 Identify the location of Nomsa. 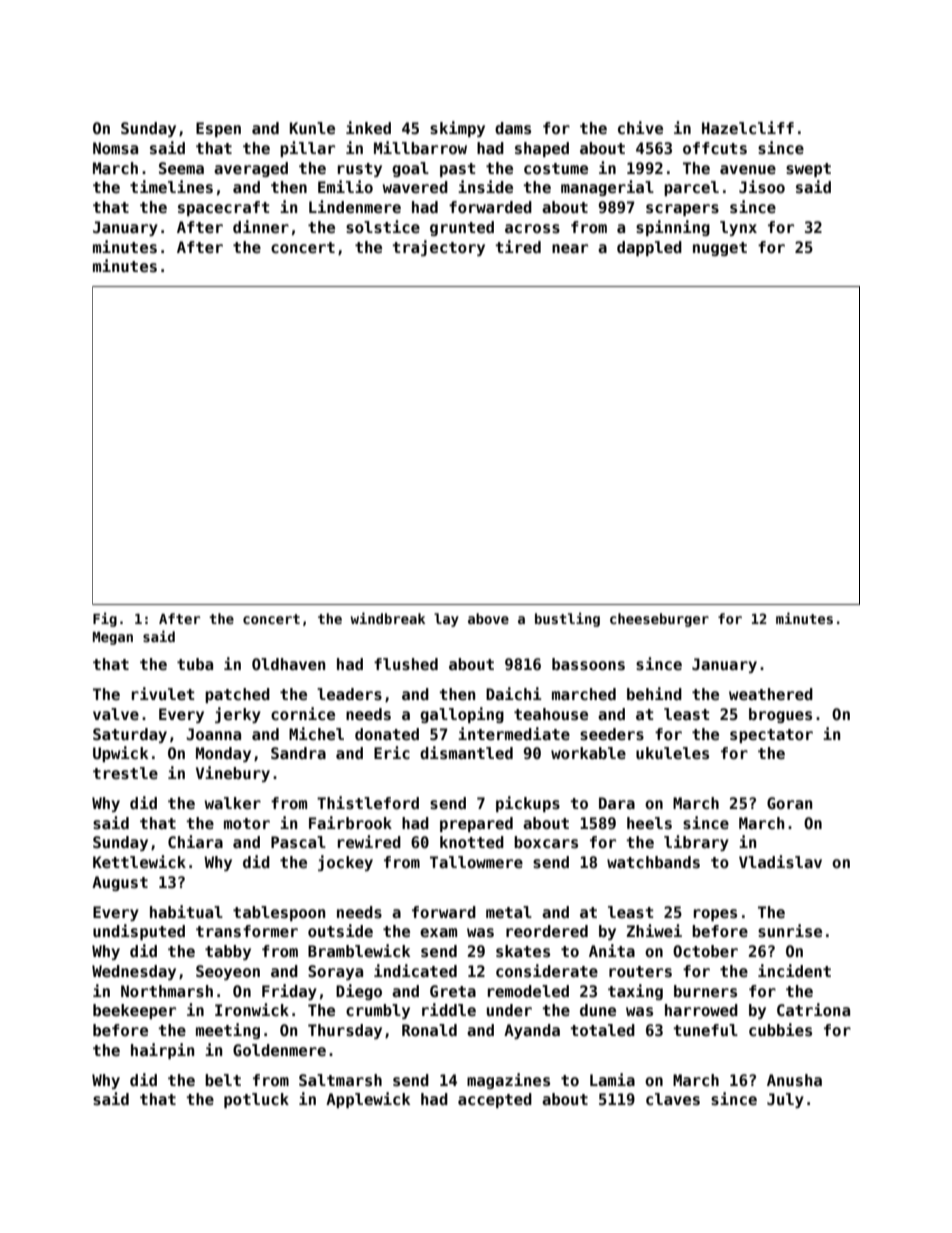
(115, 148).
